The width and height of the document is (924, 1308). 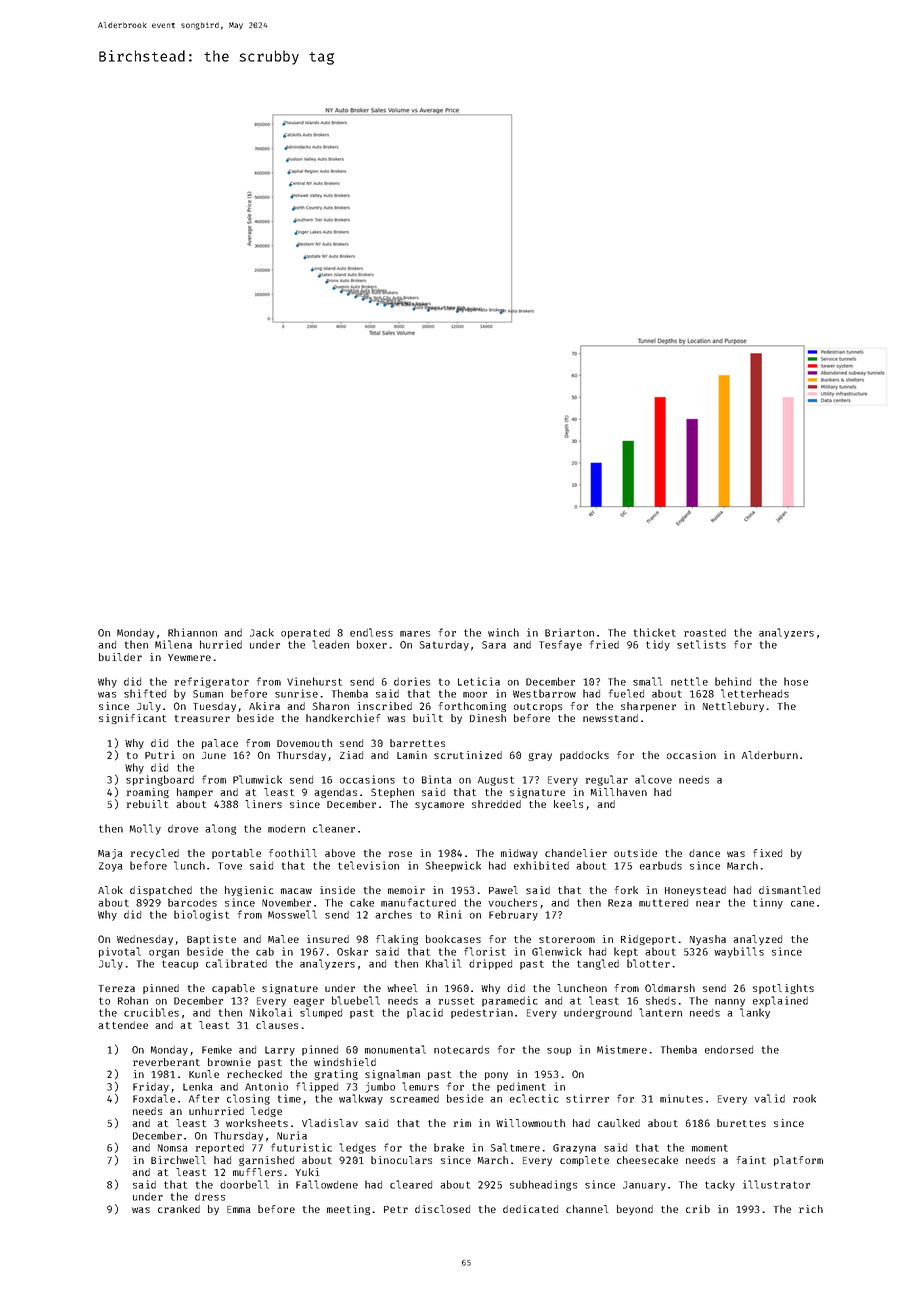 What do you see at coordinates (708, 904) in the document?
I see `near` at bounding box center [708, 904].
